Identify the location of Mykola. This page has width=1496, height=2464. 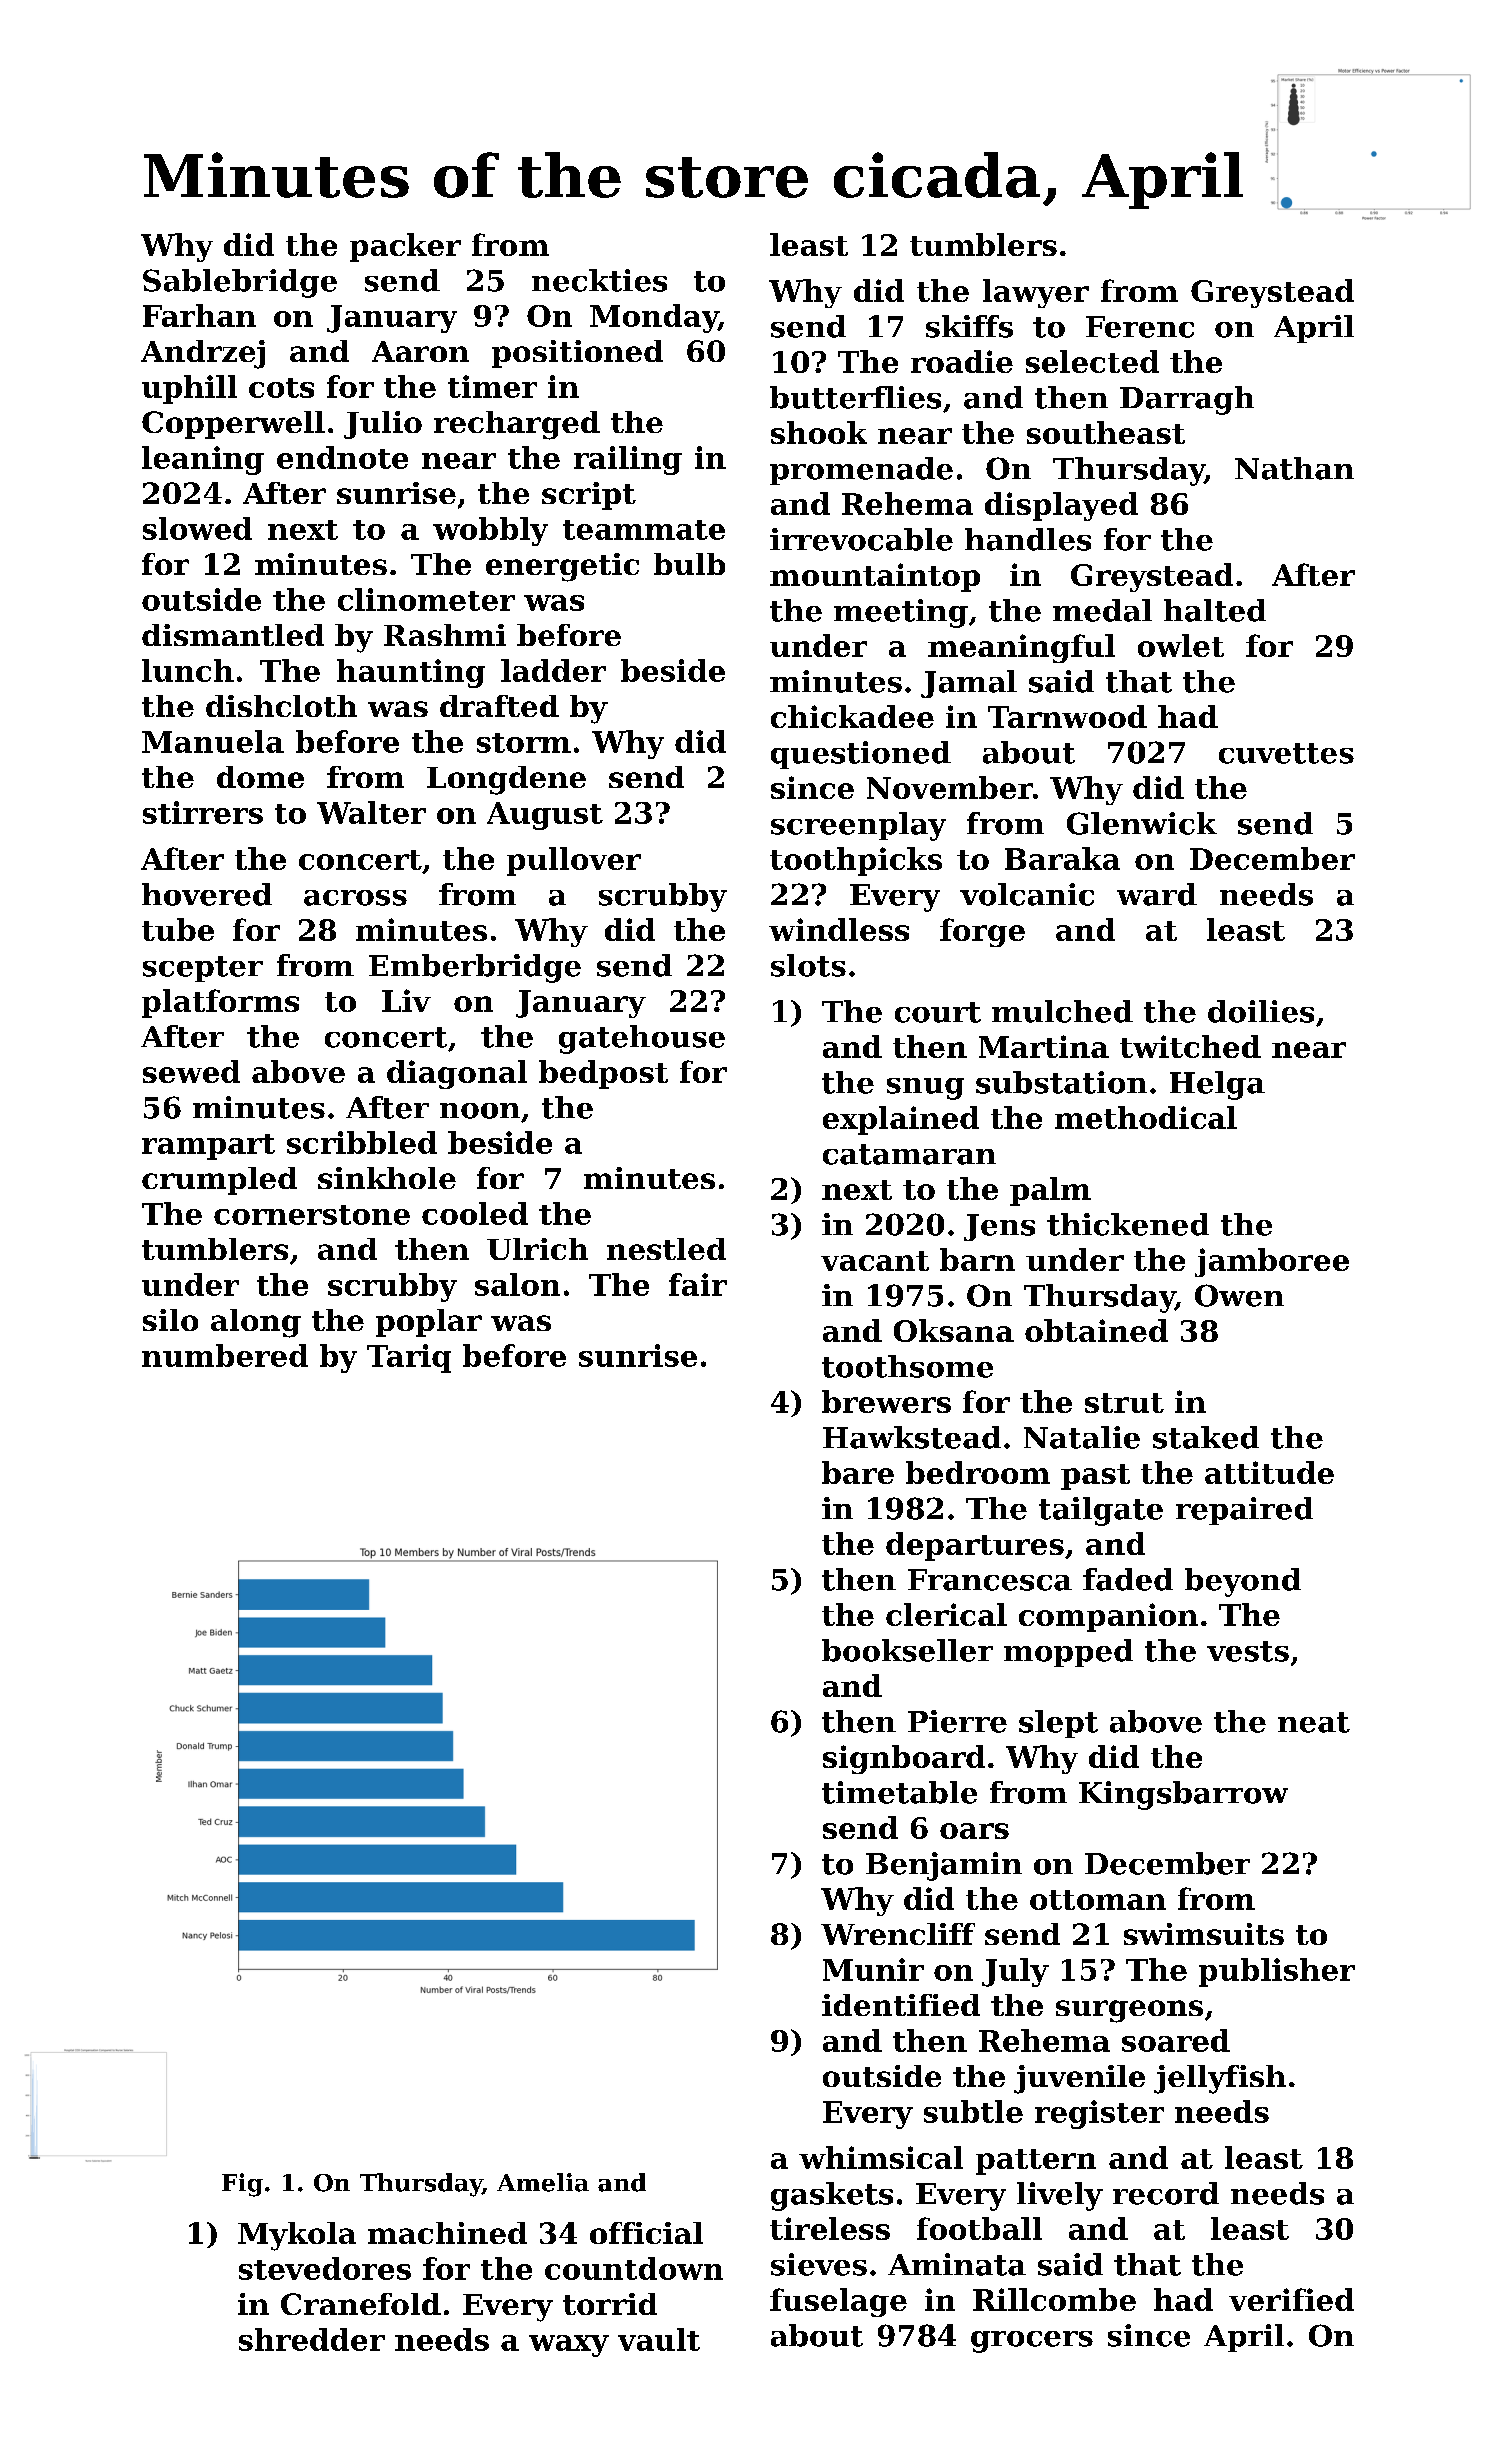
(297, 2236).
